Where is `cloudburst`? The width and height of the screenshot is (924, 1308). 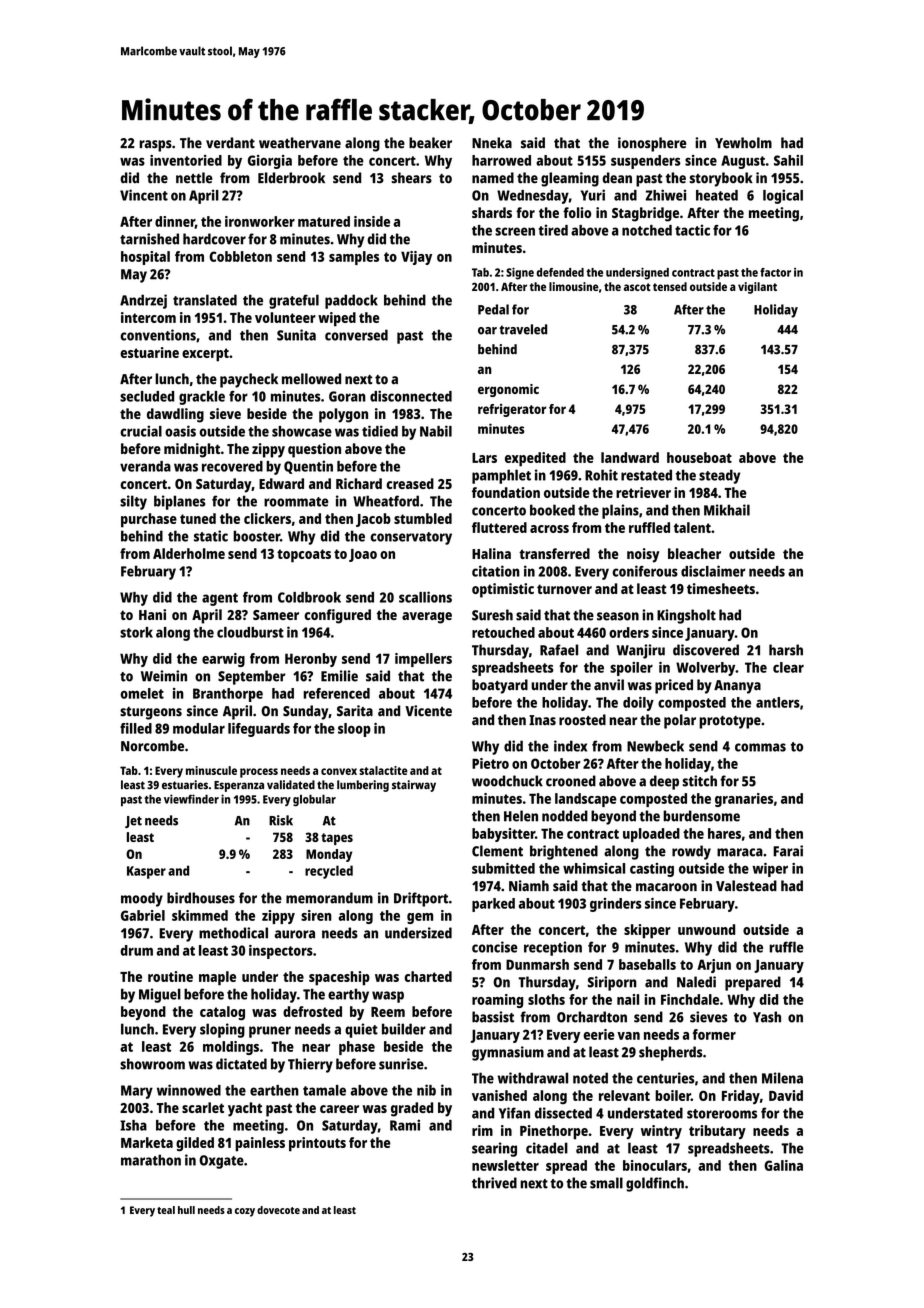
cloudburst is located at coordinates (250, 632).
